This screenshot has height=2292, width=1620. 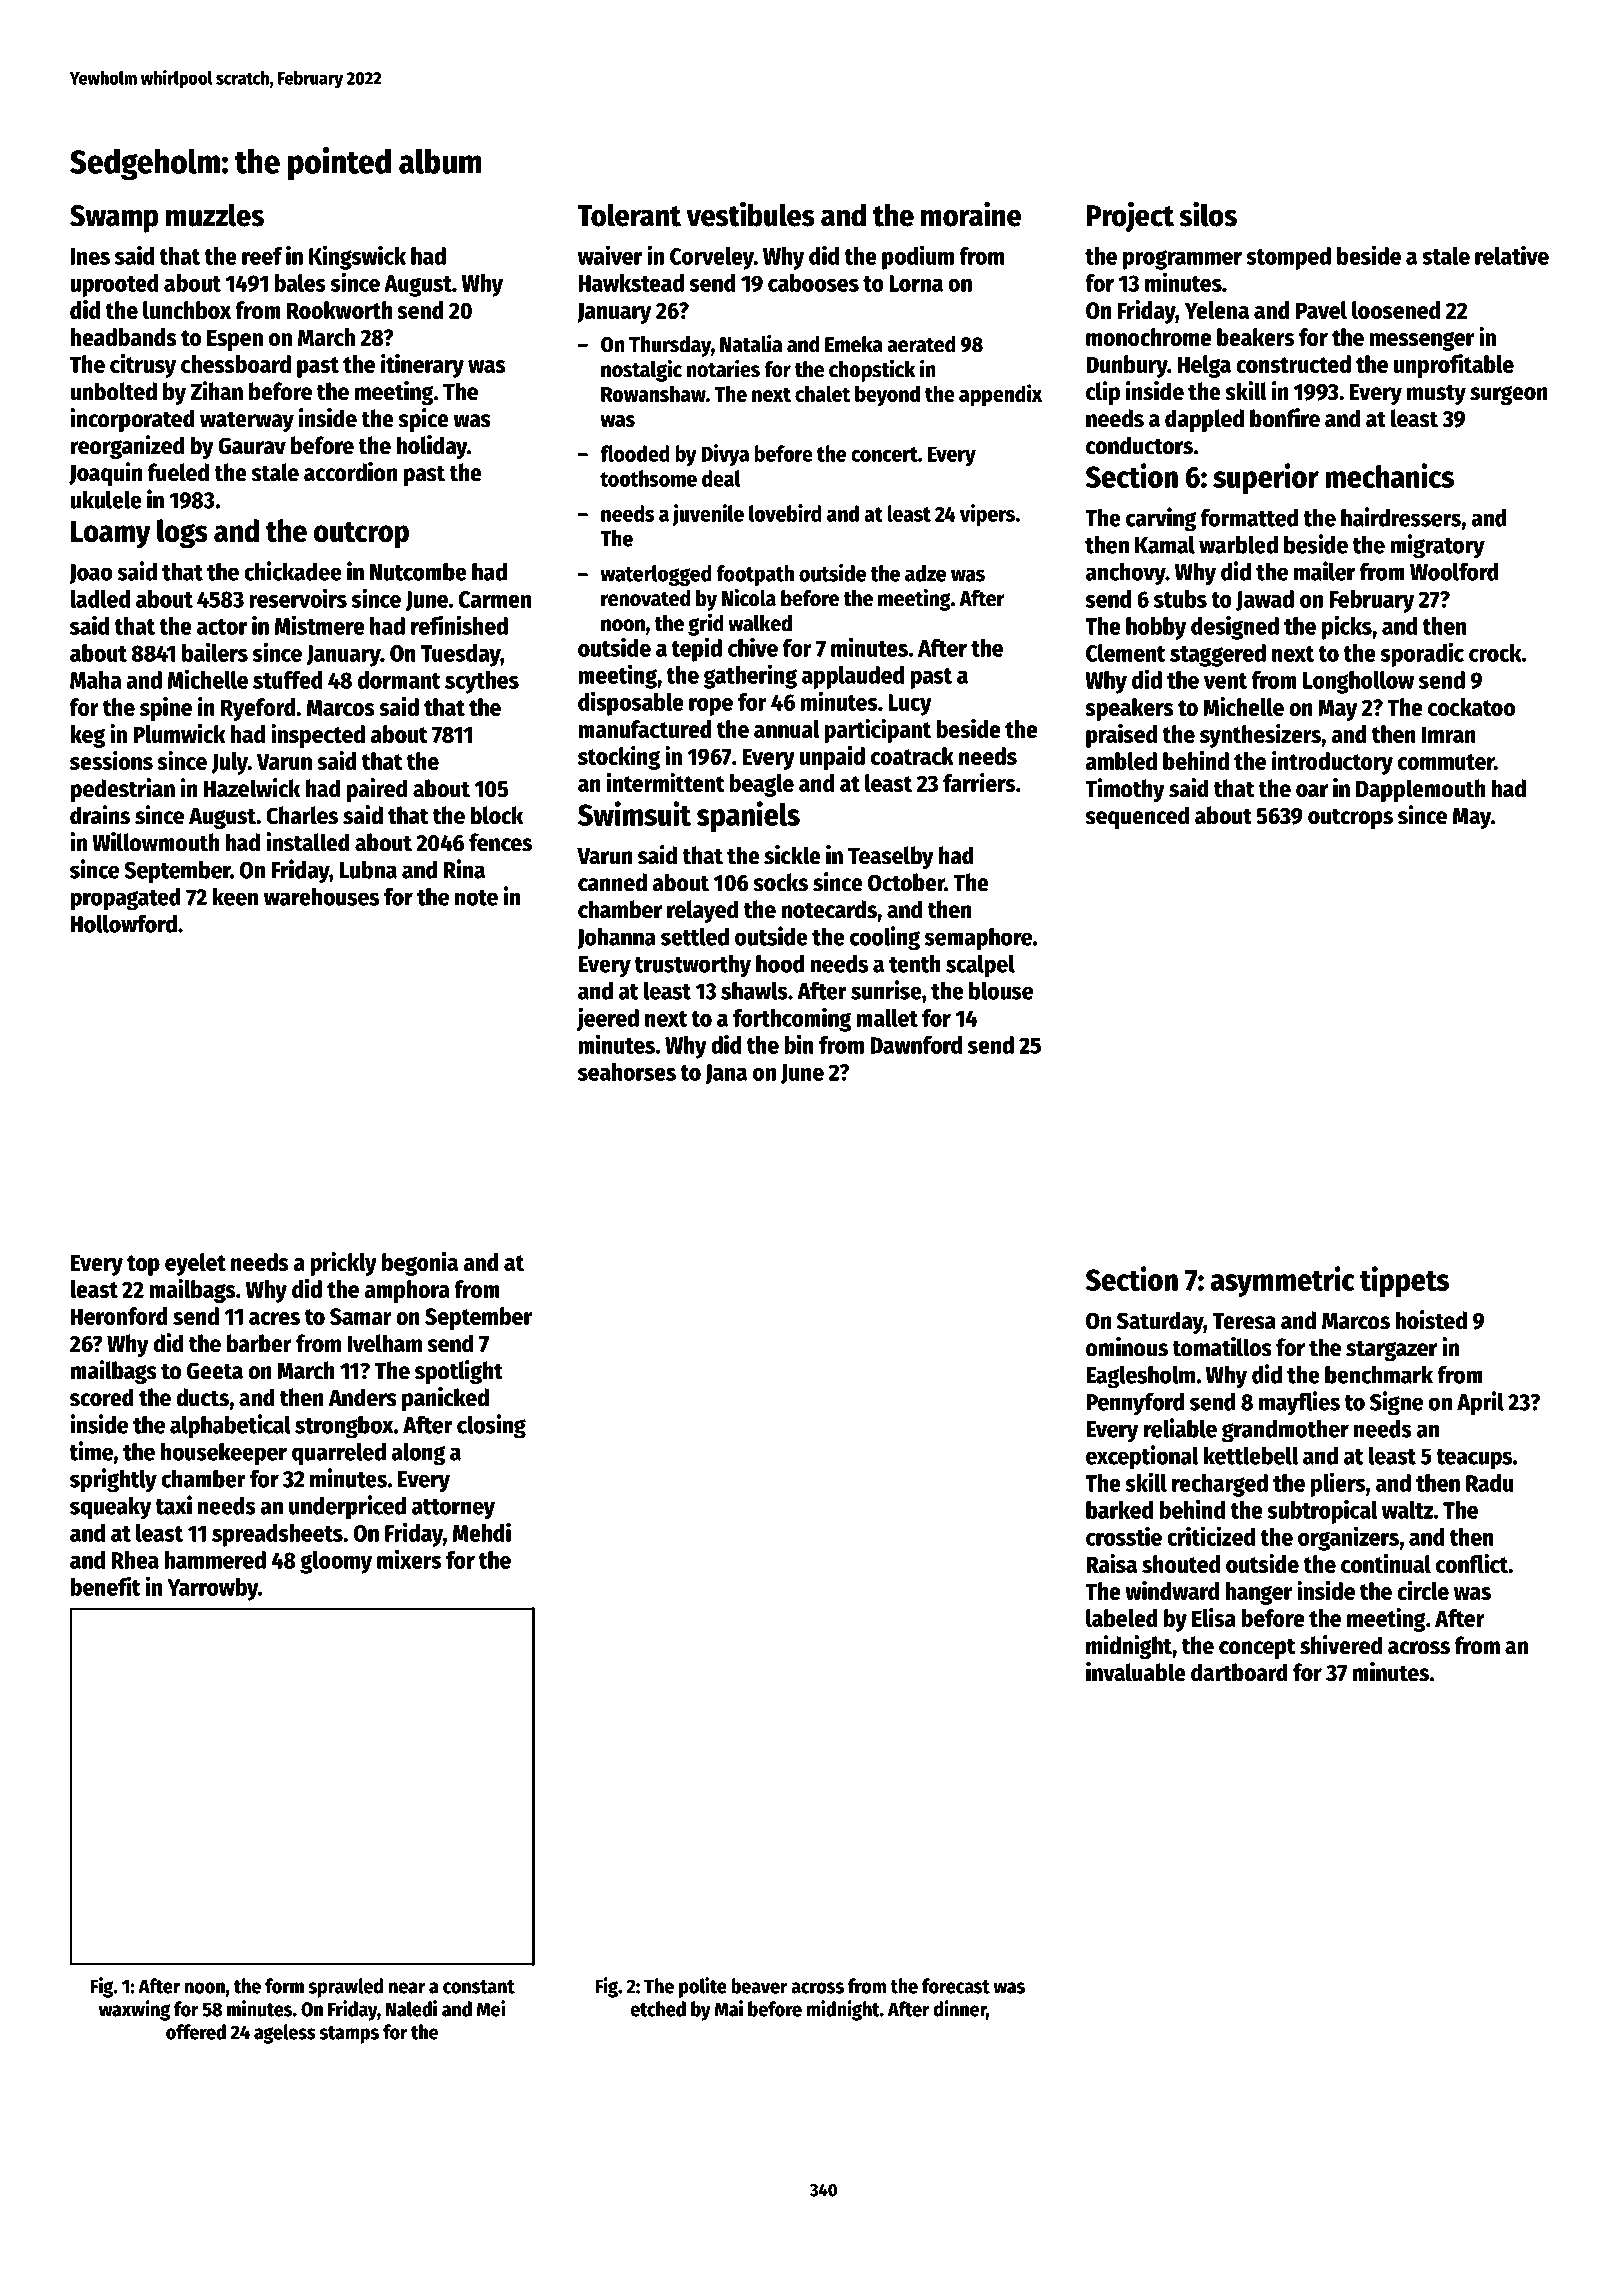 What do you see at coordinates (629, 215) in the screenshot?
I see `Tolerant` at bounding box center [629, 215].
